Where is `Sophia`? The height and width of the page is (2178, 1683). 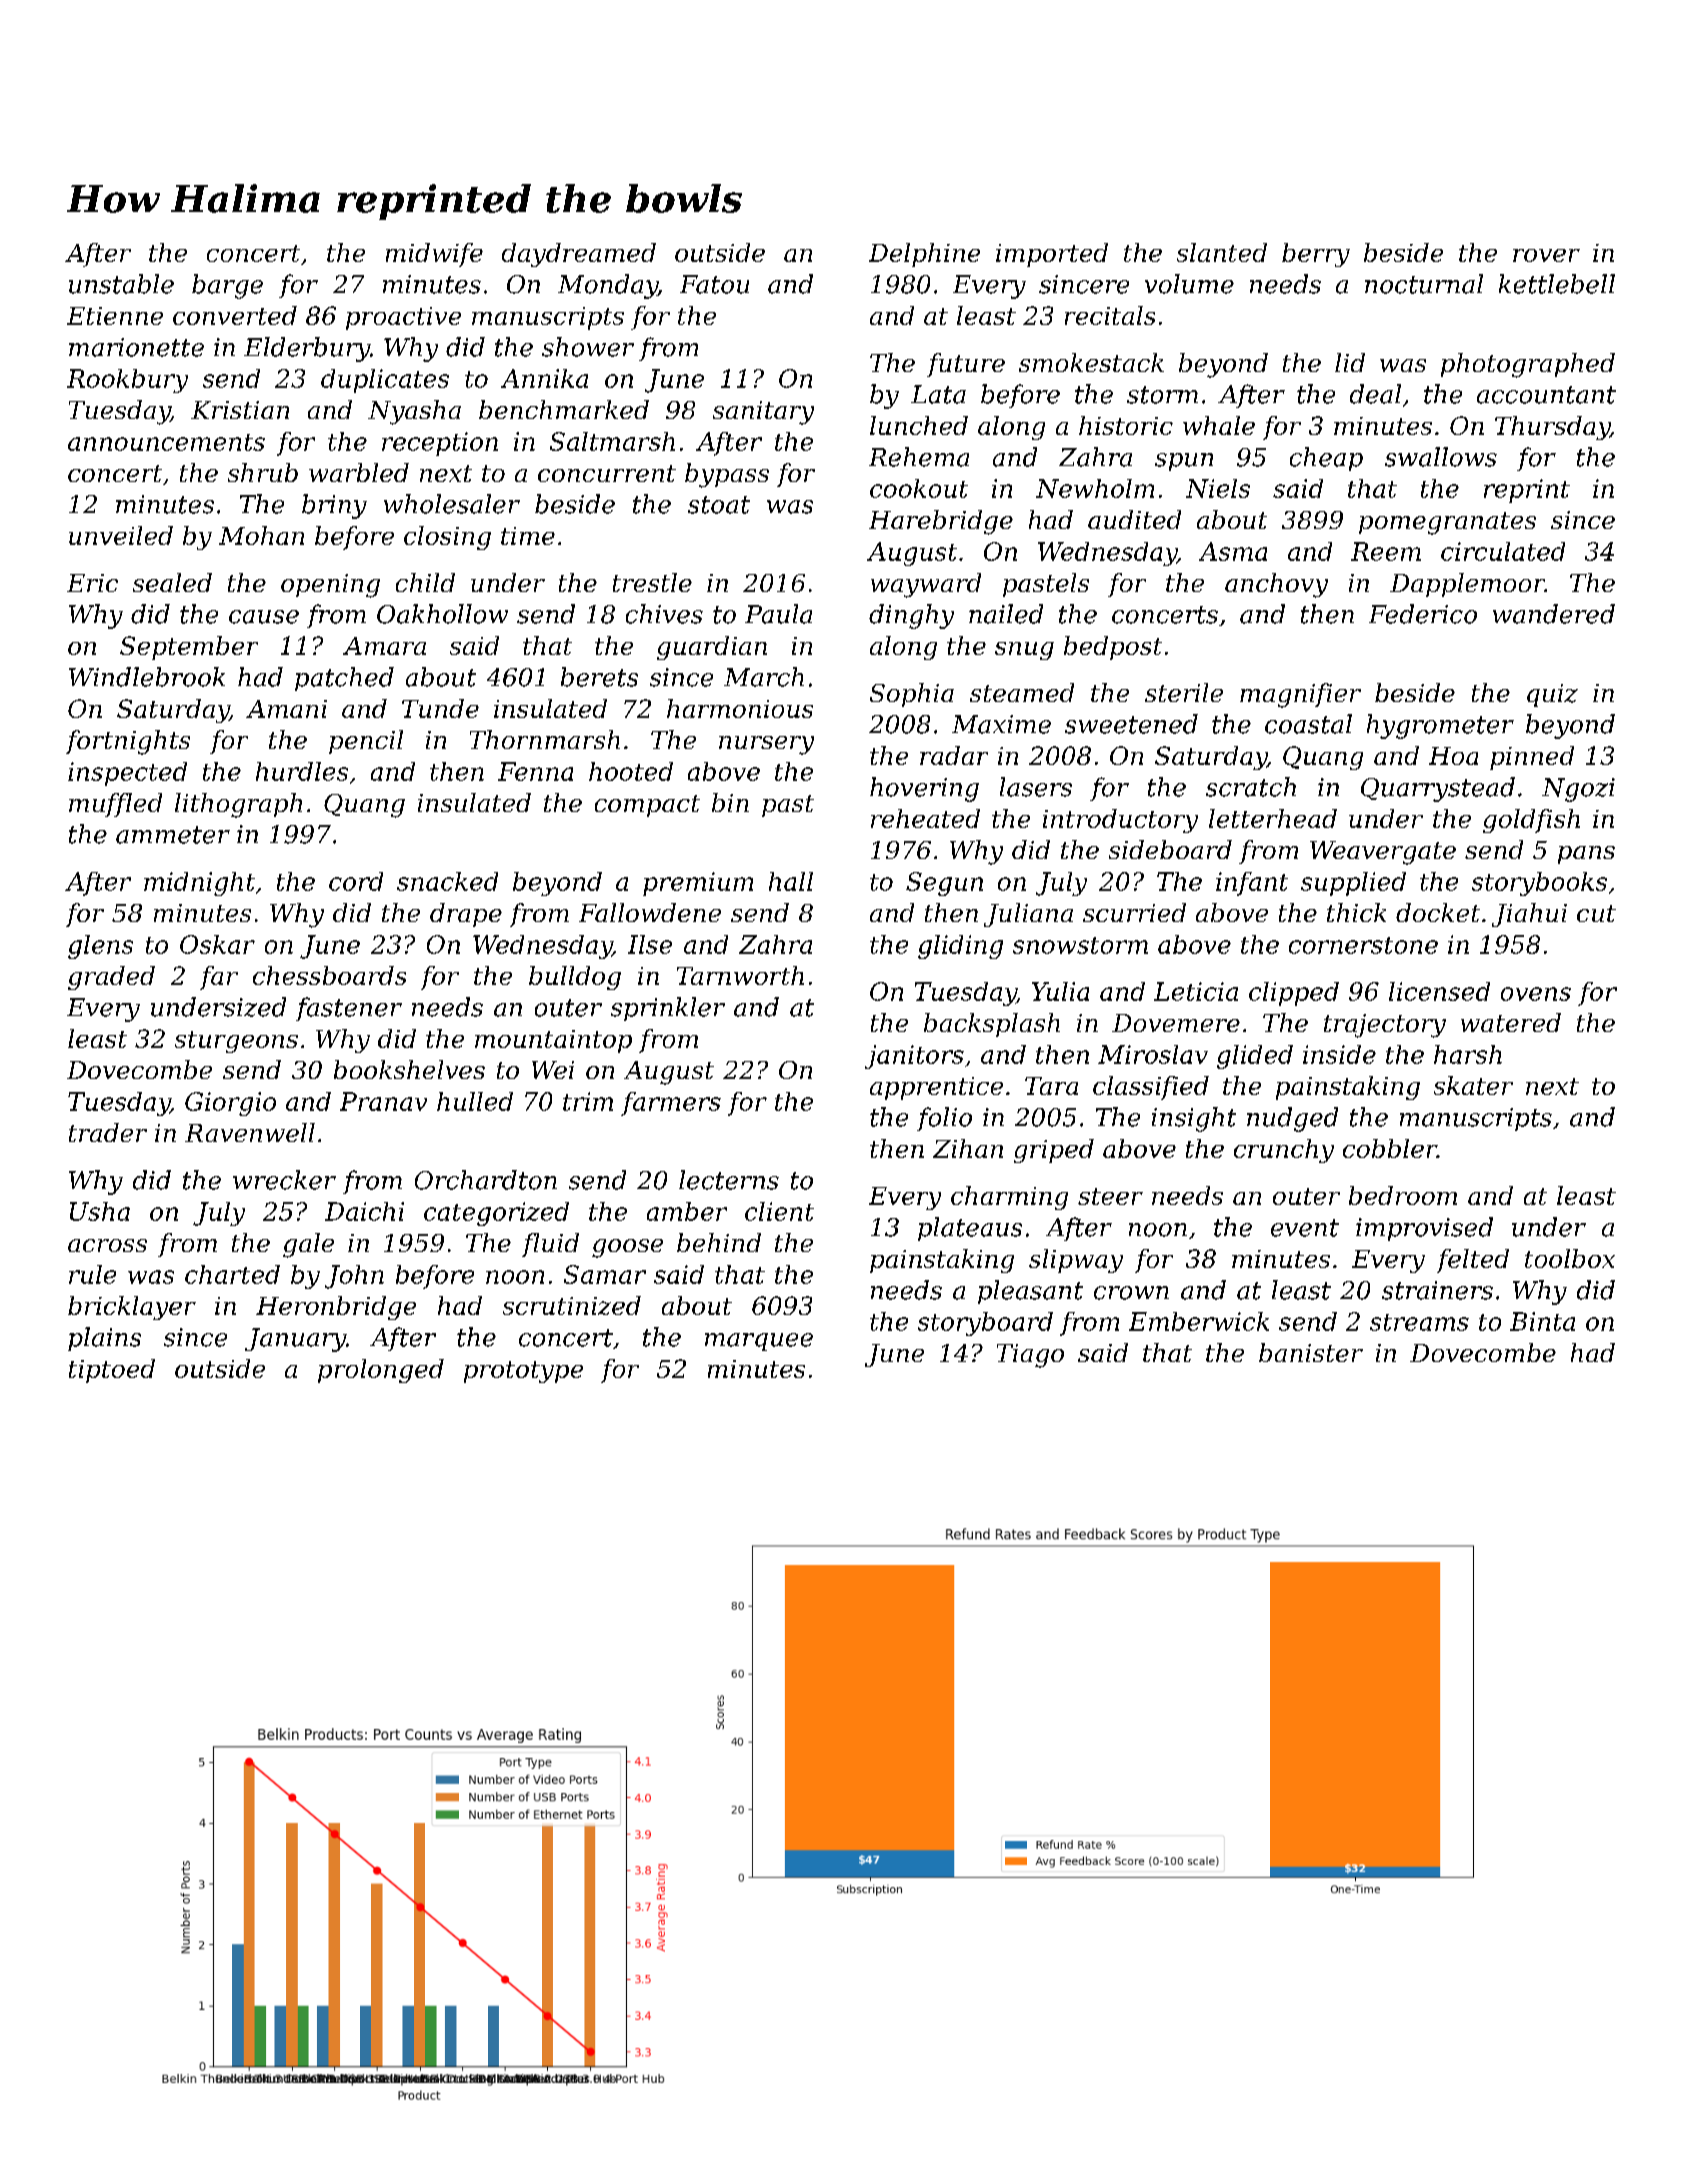
Sophia is located at coordinates (912, 695).
